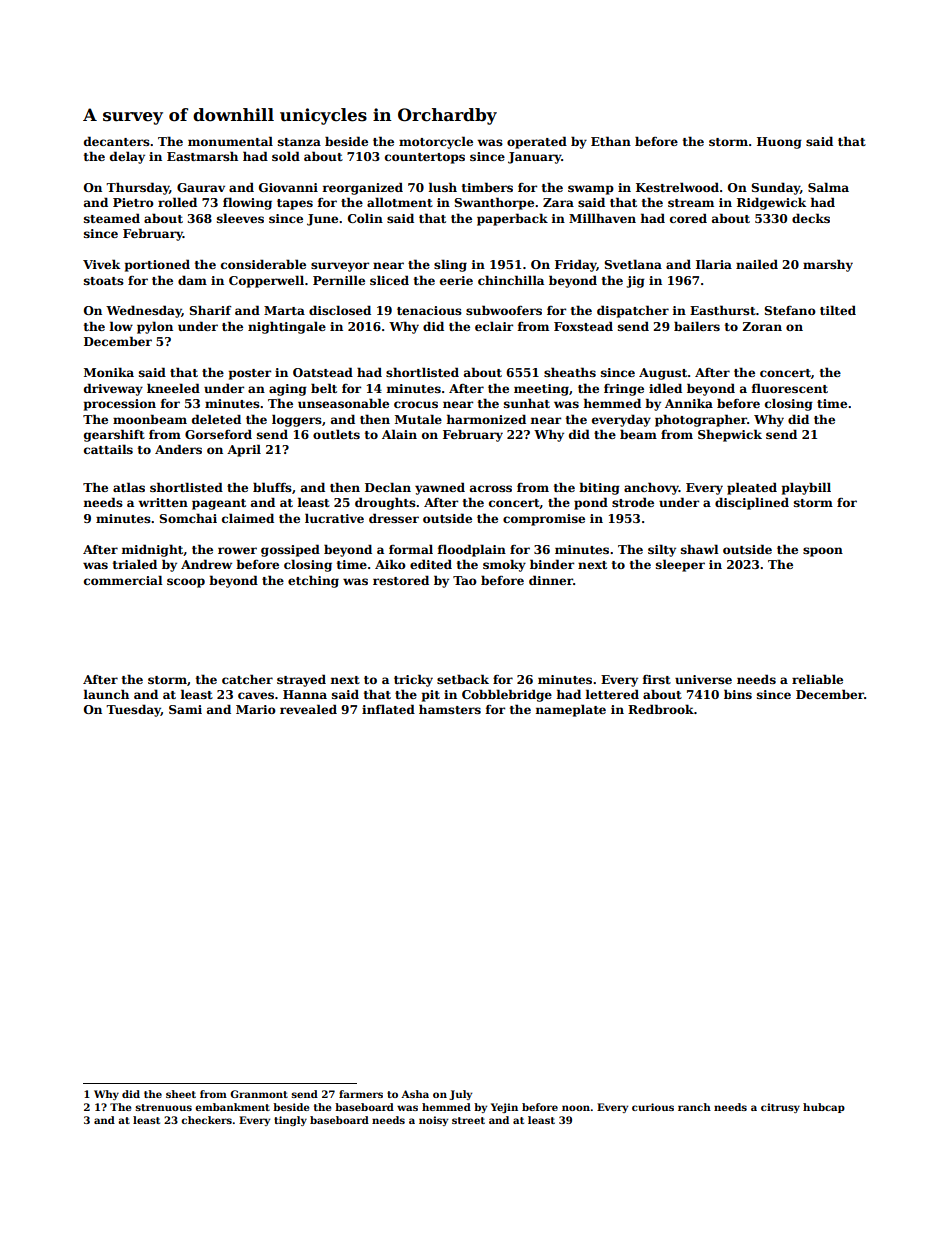 Image resolution: width=952 pixels, height=1233 pixels. Describe the element at coordinates (779, 143) in the document. I see `Huong` at that location.
